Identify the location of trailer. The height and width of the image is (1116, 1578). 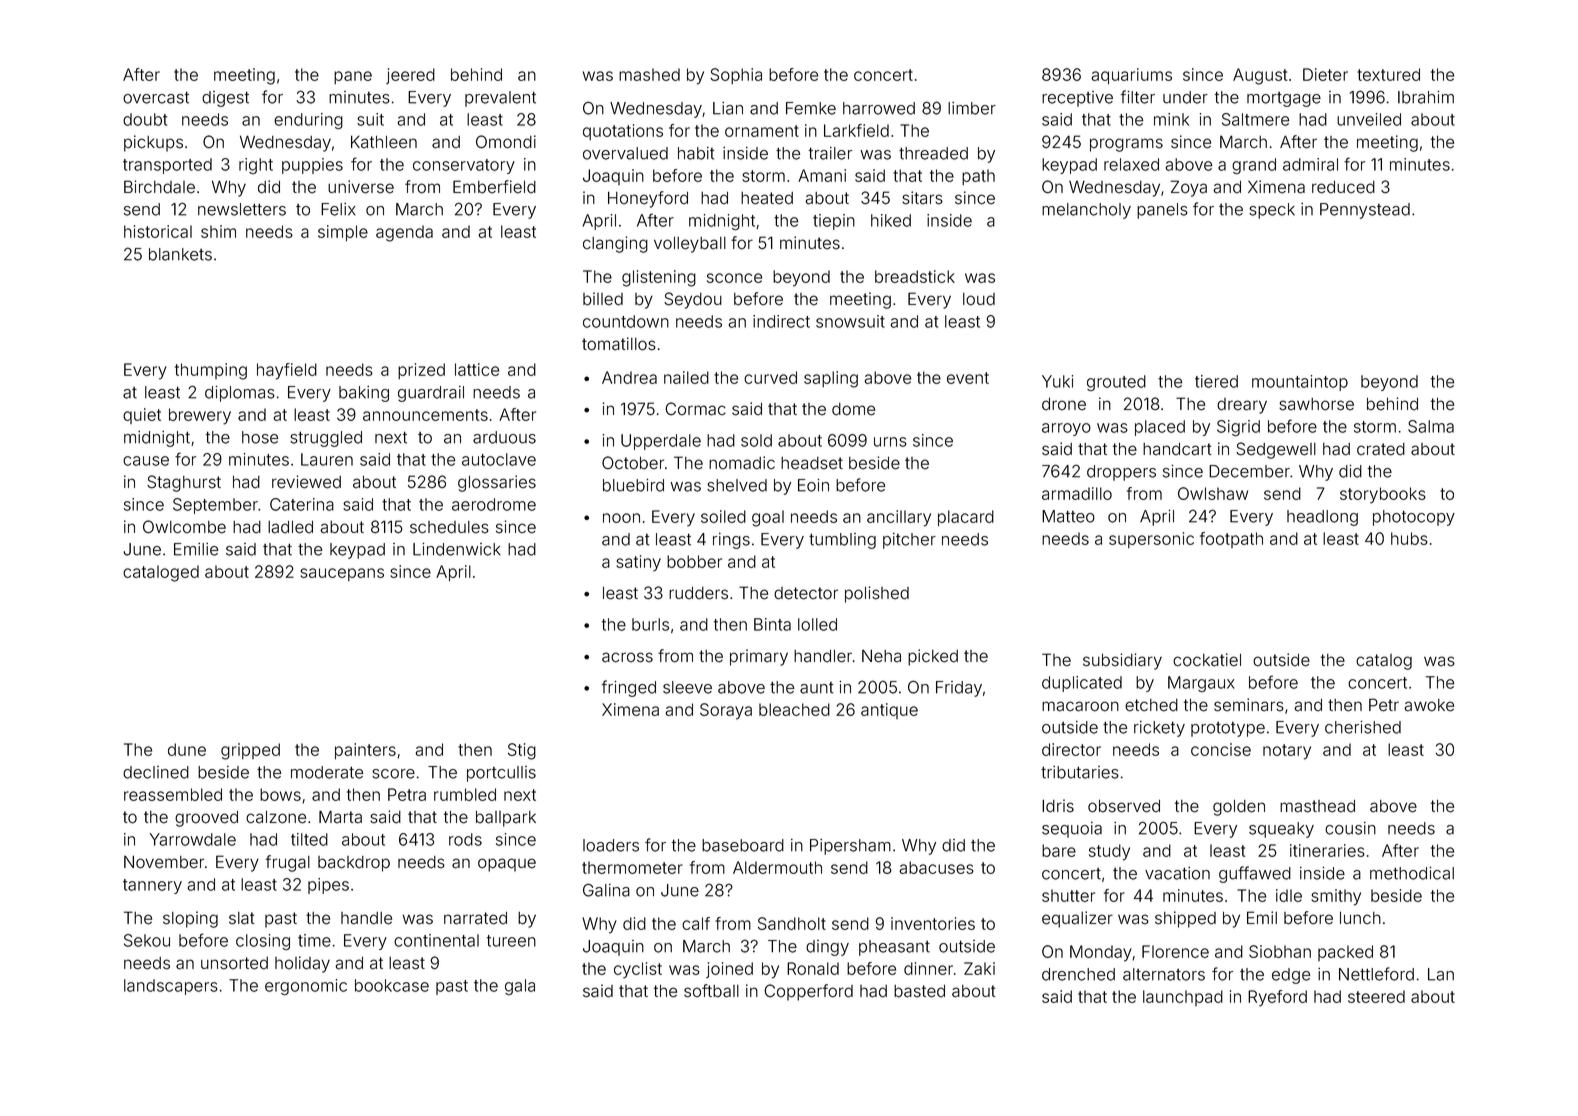
(830, 153).
